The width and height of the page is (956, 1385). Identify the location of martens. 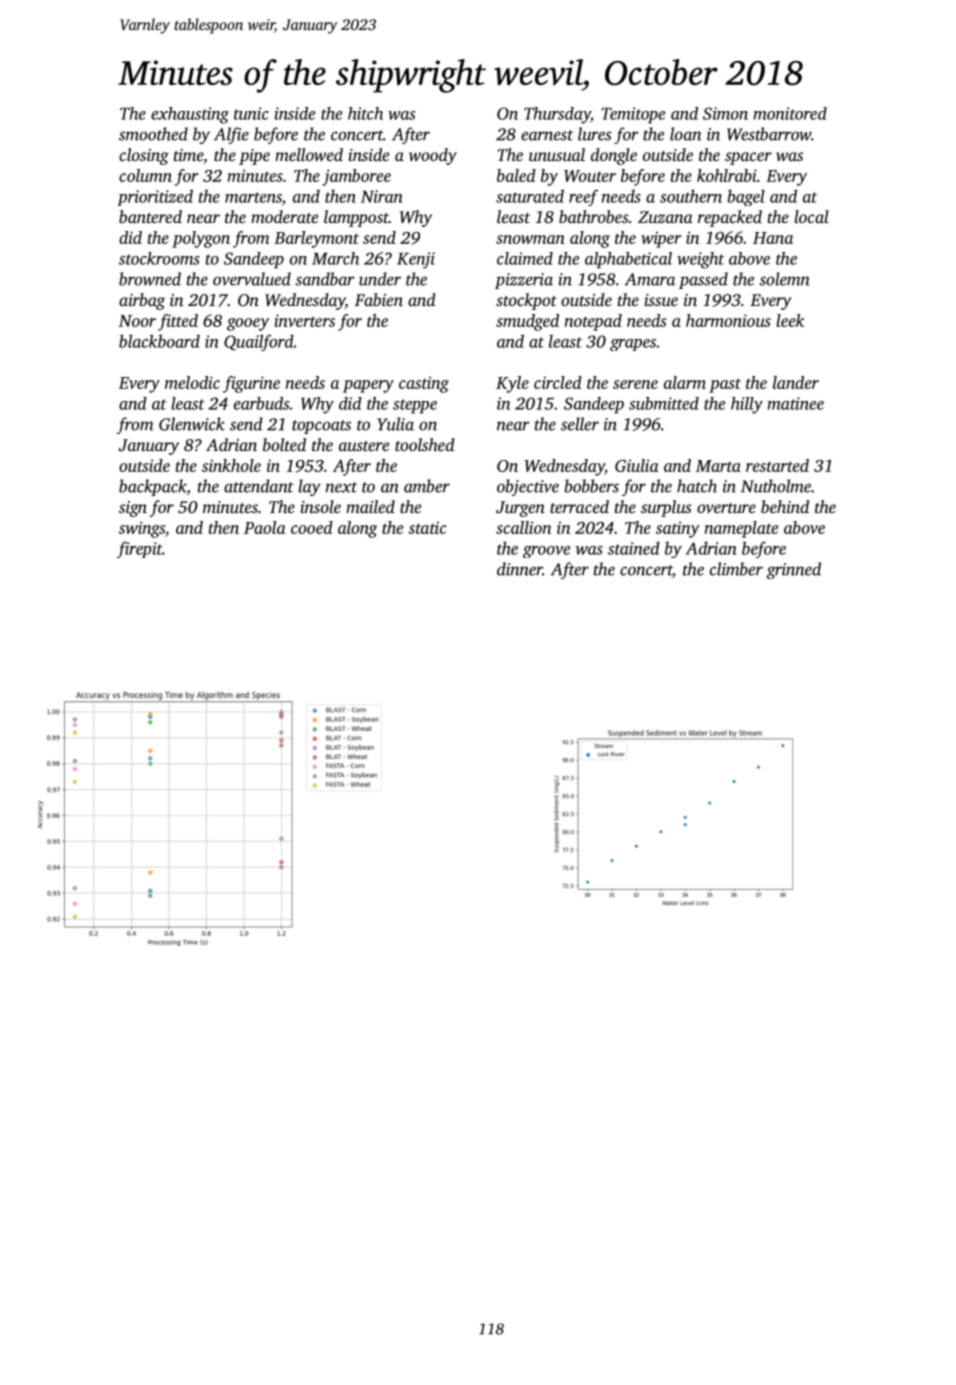
(253, 197).
